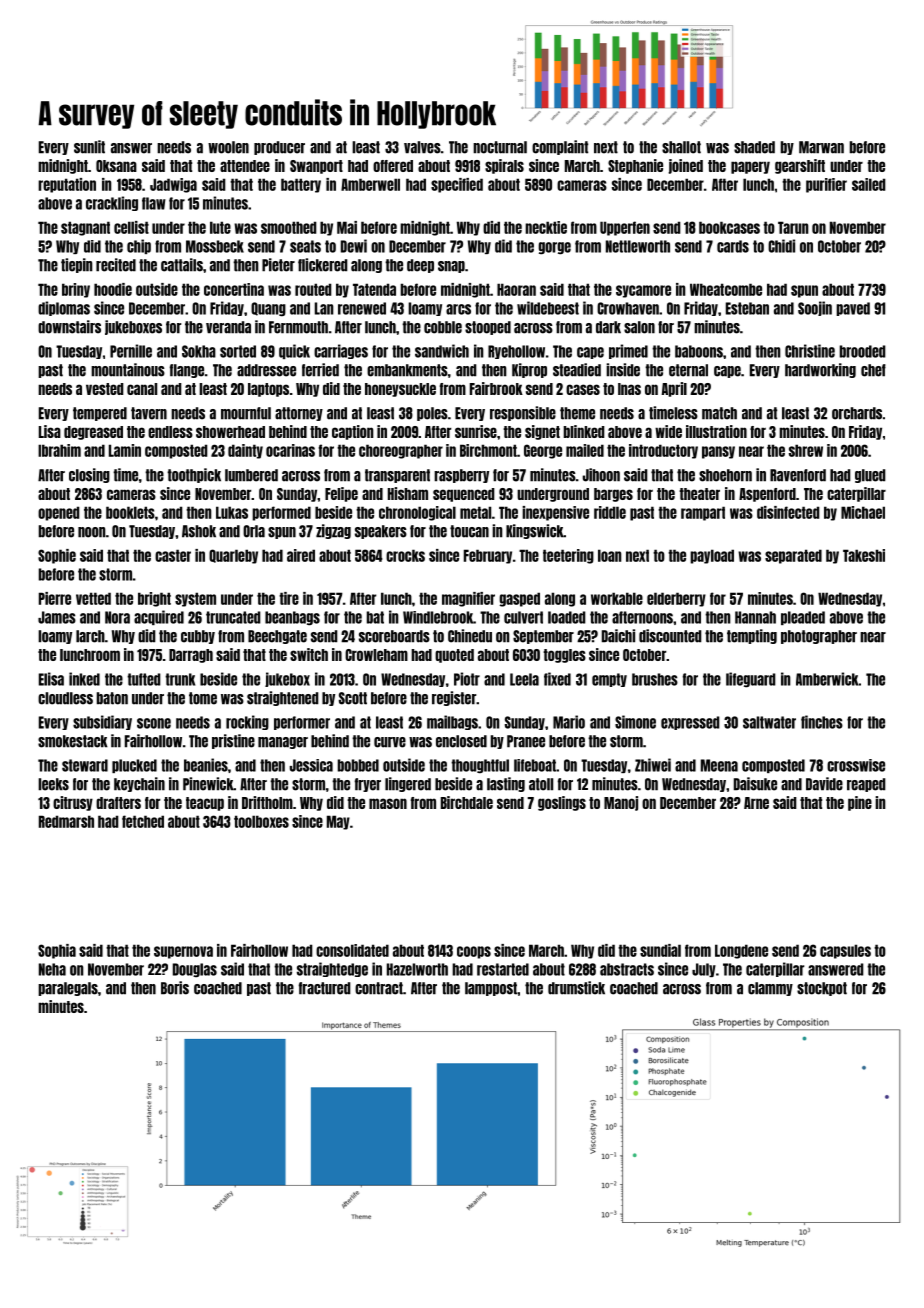 This document has height=1308, width=924. Describe the element at coordinates (69, 327) in the document. I see `downstairs` at that location.
